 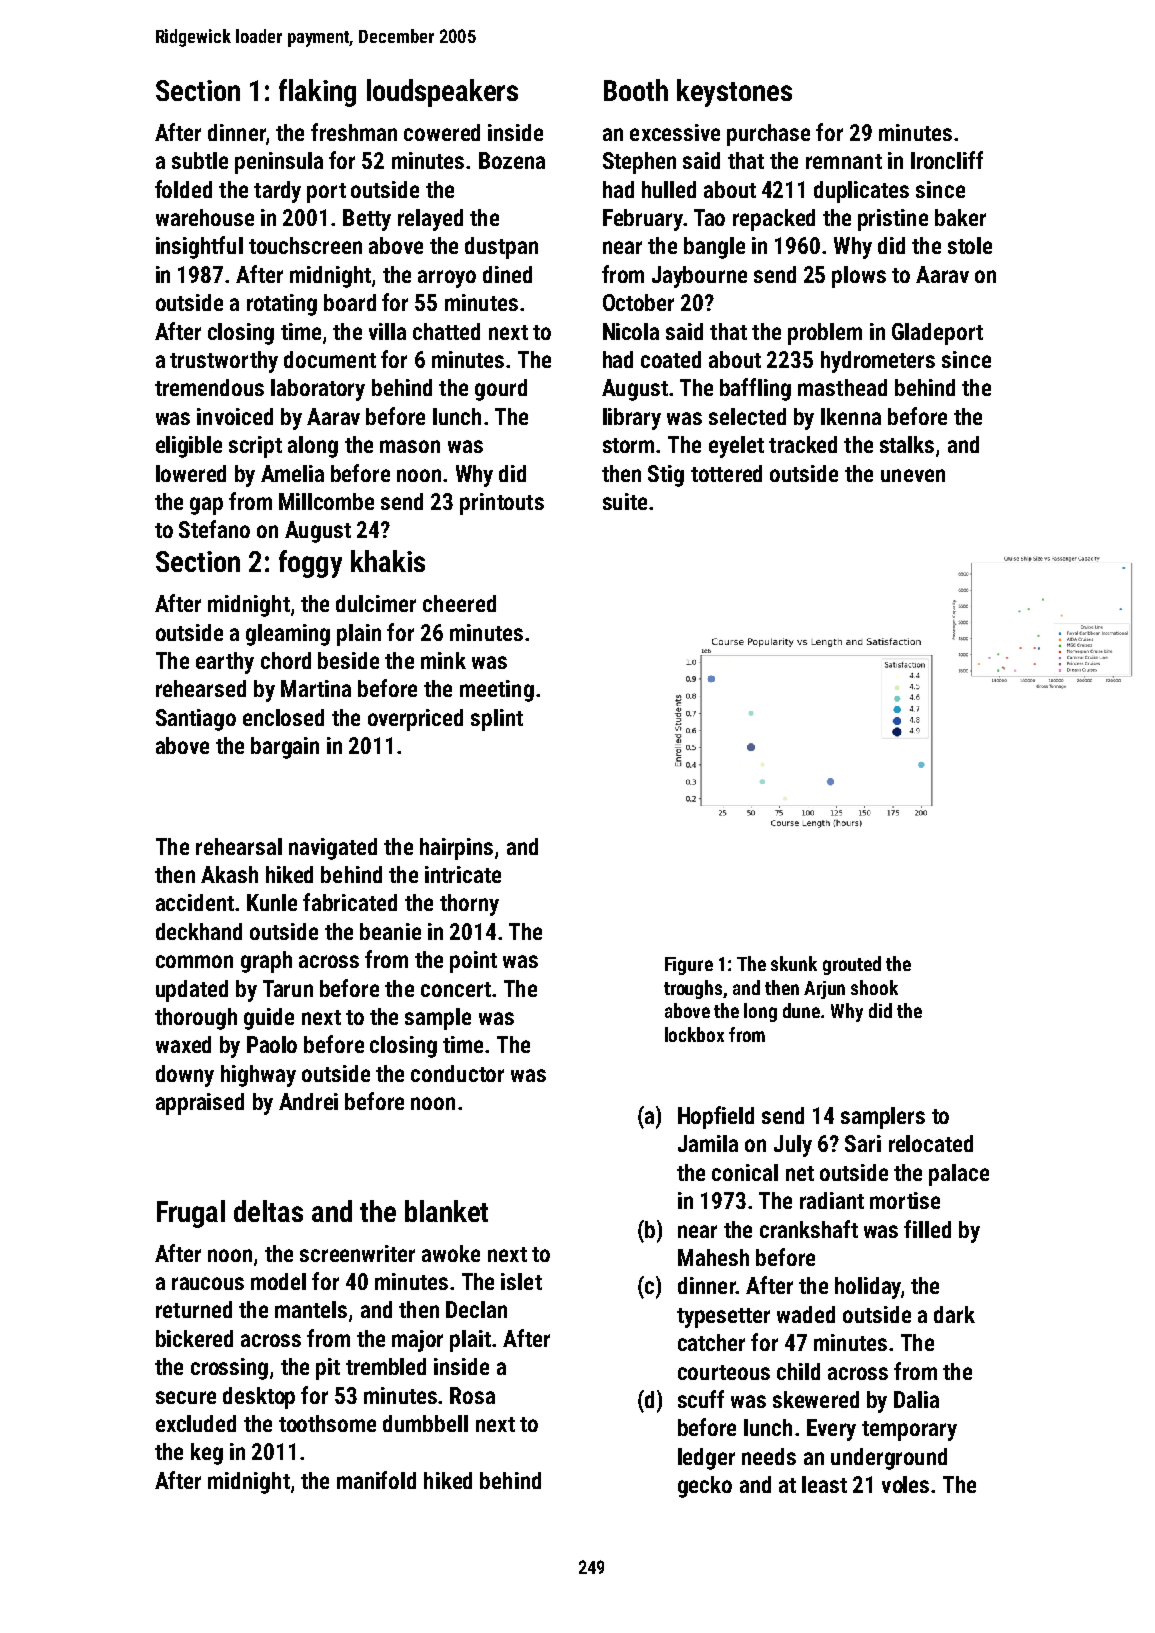 What do you see at coordinates (907, 444) in the screenshot?
I see `stalks` at bounding box center [907, 444].
